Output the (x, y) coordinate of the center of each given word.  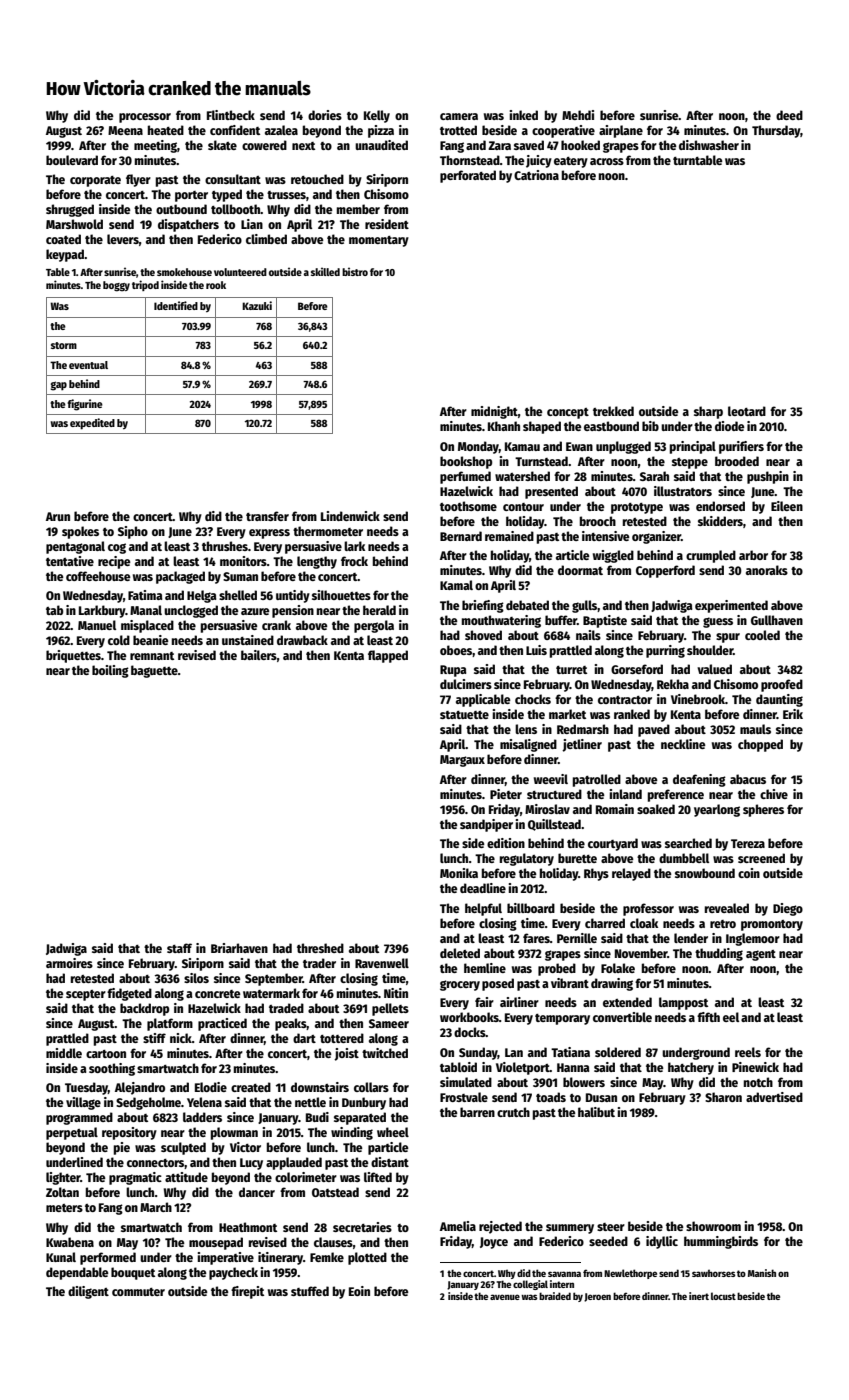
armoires (69, 963)
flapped (388, 656)
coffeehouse (98, 576)
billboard (531, 908)
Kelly (377, 116)
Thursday (776, 131)
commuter (138, 1292)
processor (145, 118)
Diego (788, 909)
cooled (762, 635)
